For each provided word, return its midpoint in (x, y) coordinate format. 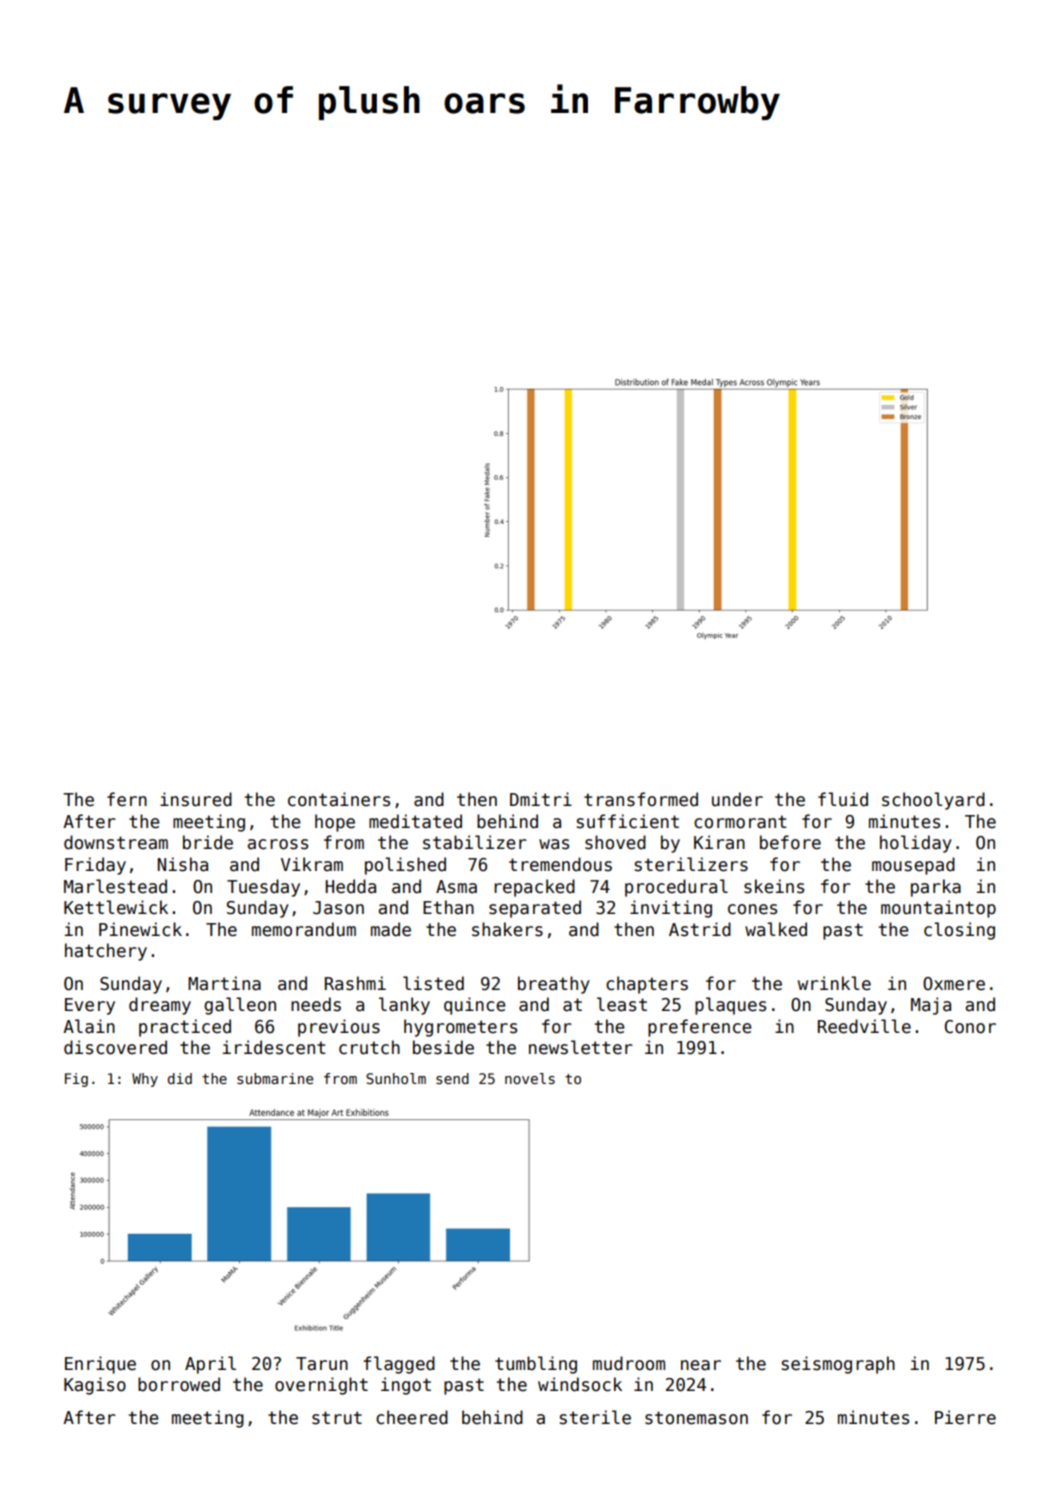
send (452, 1078)
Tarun (322, 1364)
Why (145, 1080)
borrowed (179, 1384)
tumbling (536, 1365)
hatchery (106, 952)
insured (196, 799)
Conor (970, 1027)
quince (475, 1006)
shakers (507, 929)
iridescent (274, 1047)
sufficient (628, 821)
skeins (774, 886)
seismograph (838, 1365)
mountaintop (938, 909)
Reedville (864, 1026)
